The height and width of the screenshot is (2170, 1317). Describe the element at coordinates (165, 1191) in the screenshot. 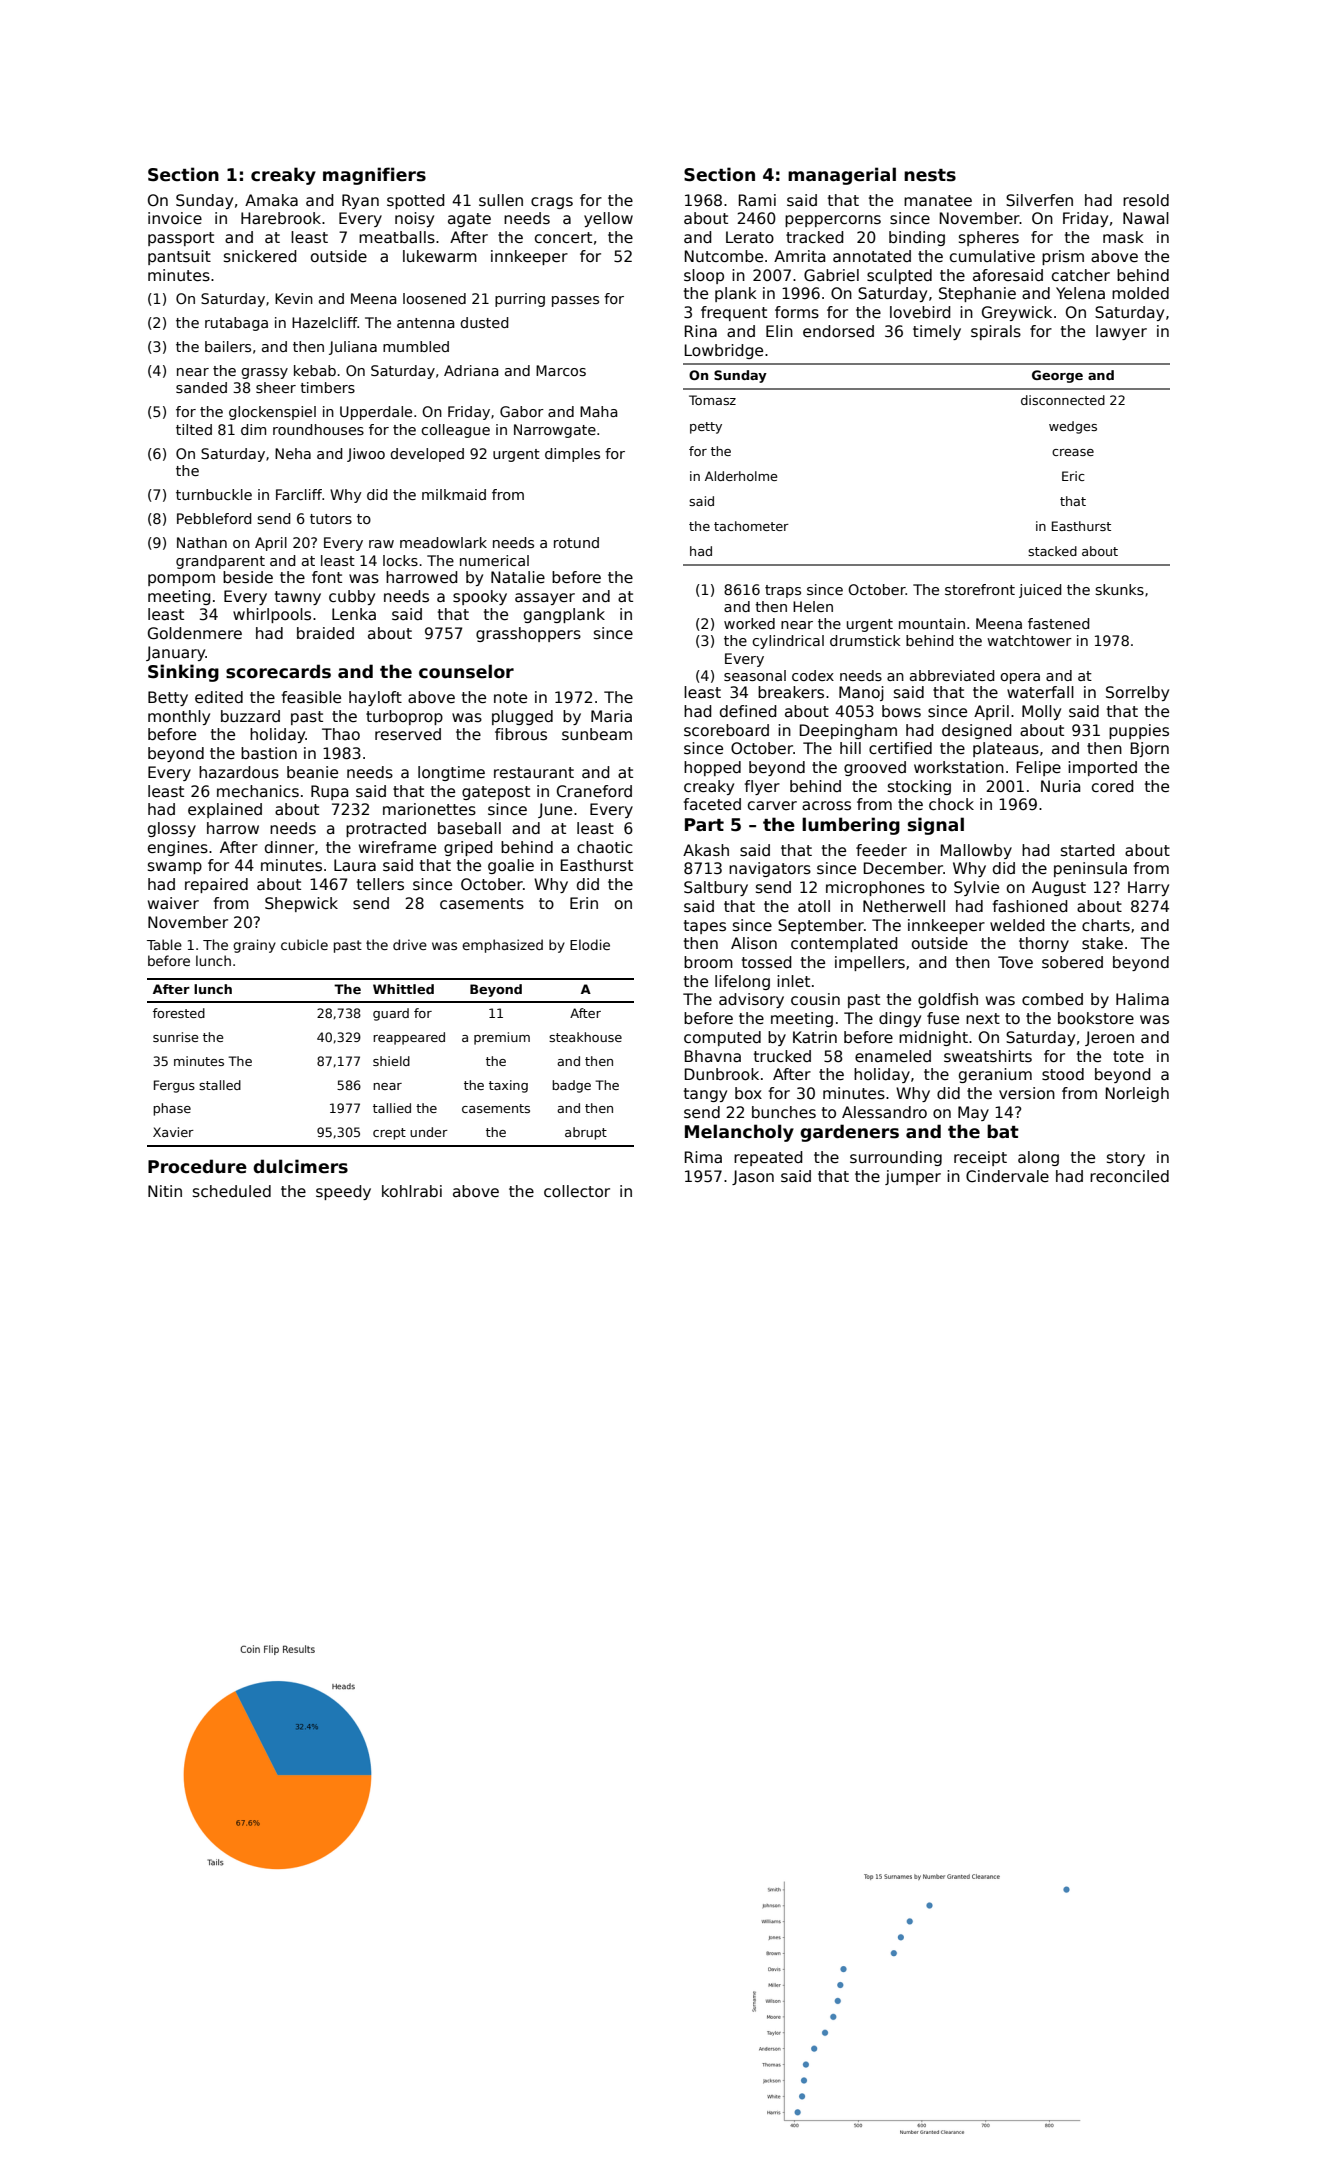

I see `Nitin` at that location.
